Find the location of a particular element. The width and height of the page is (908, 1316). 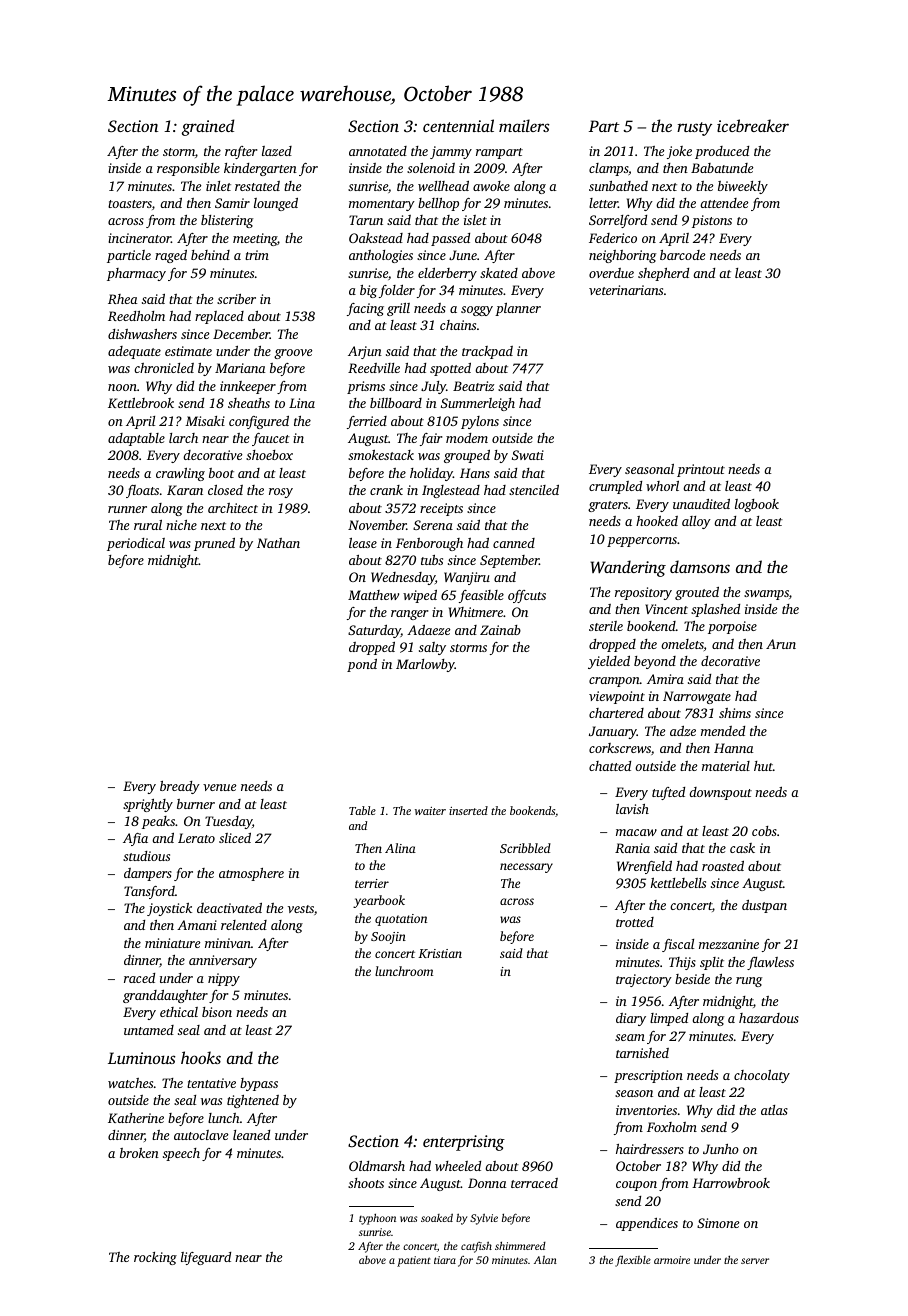

jammy is located at coordinates (451, 152).
